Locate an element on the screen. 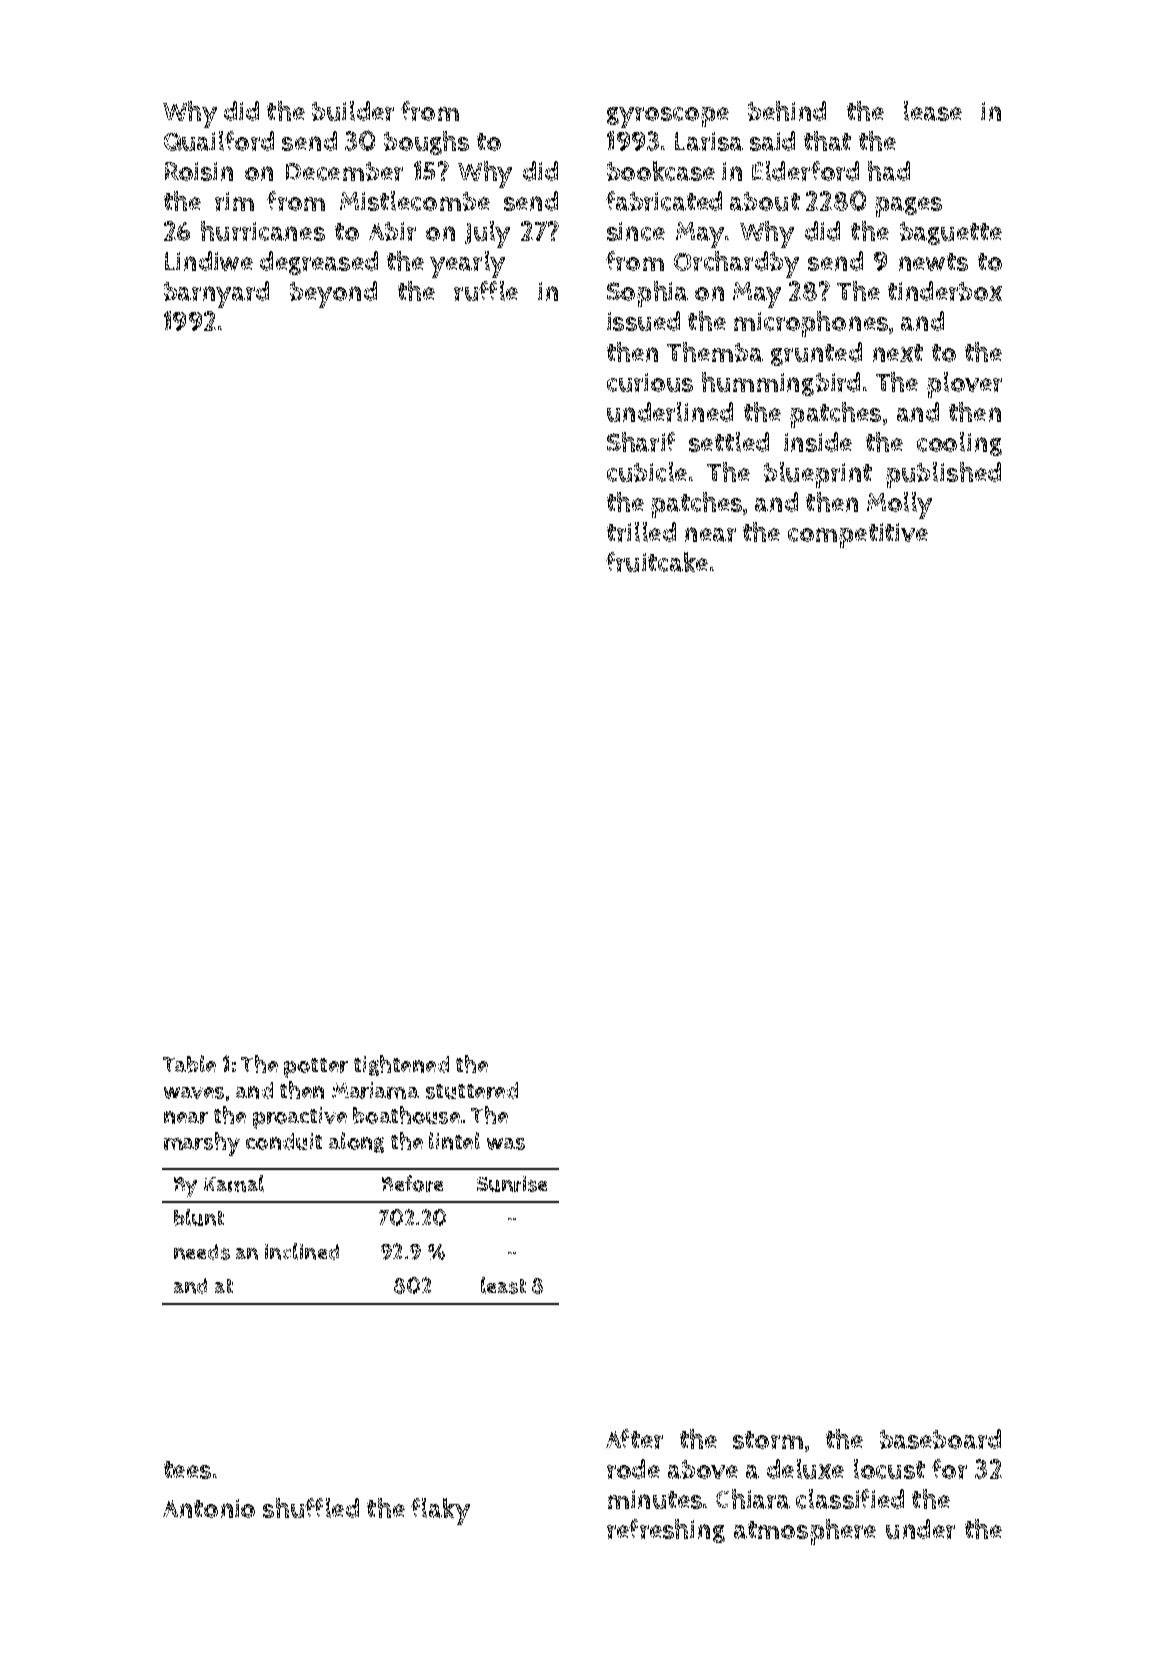 This screenshot has height=1654, width=1165. inclined is located at coordinates (302, 1251).
